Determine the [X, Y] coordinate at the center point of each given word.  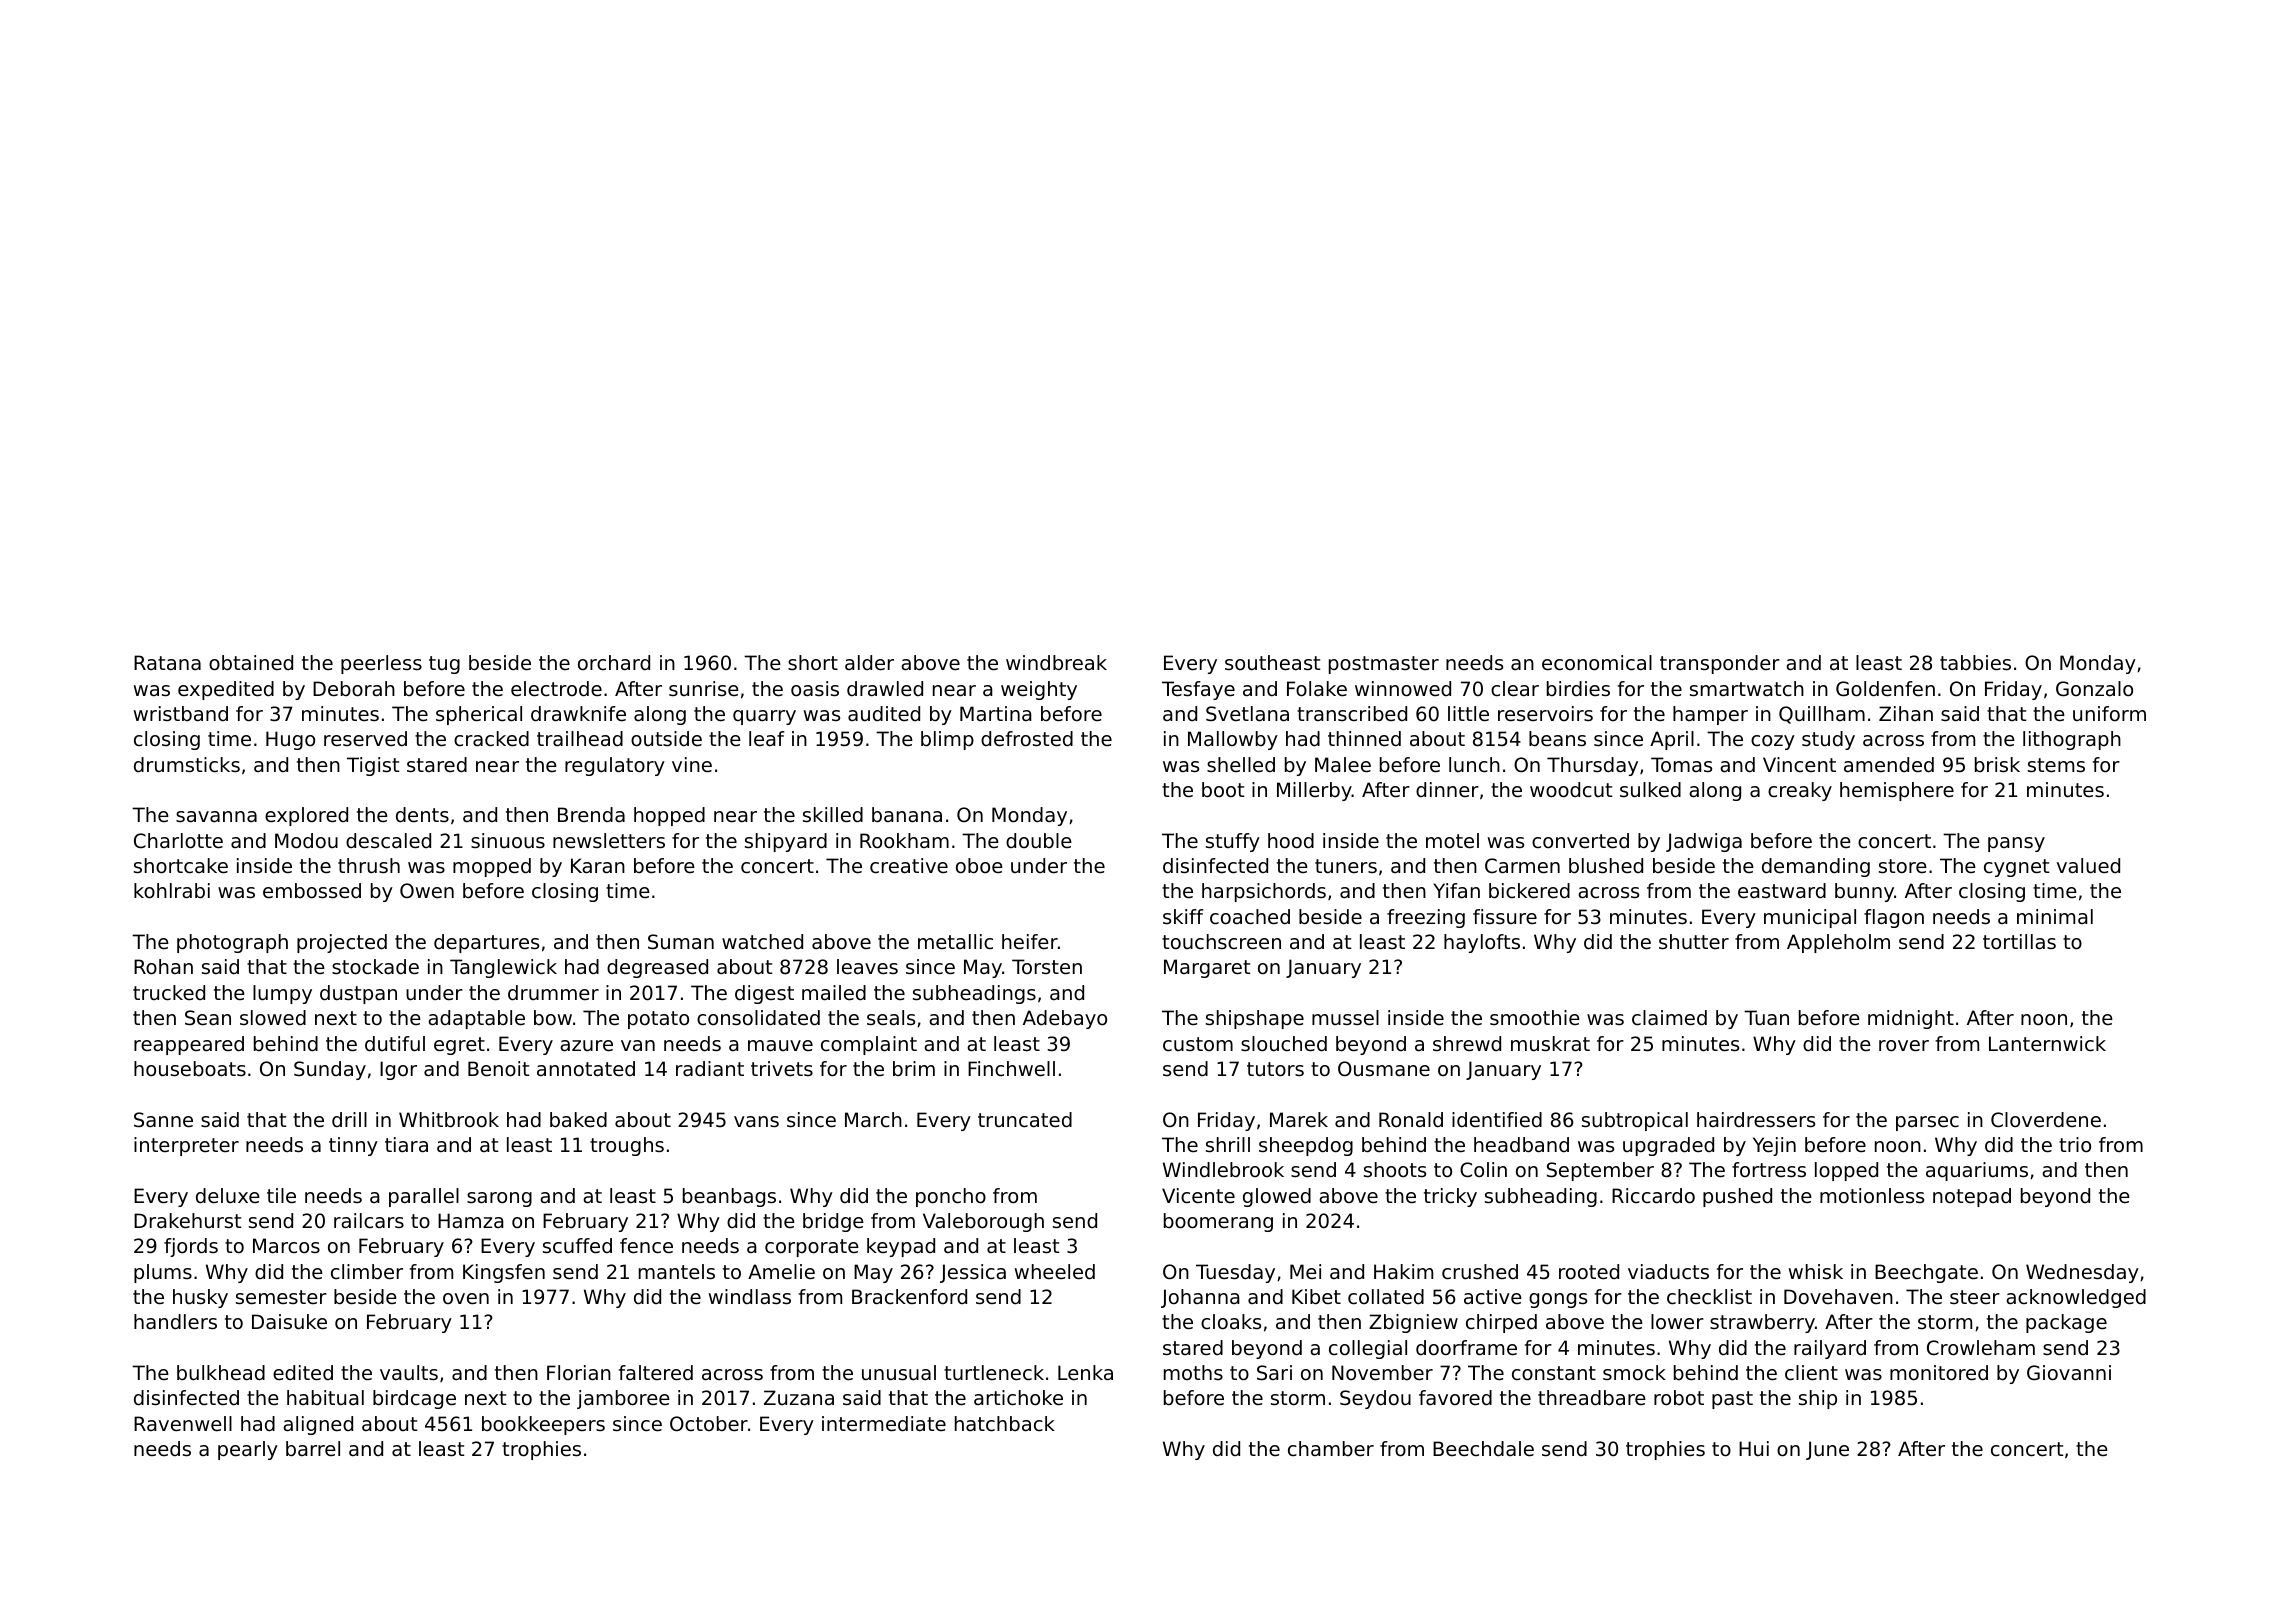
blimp [947, 740]
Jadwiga [1704, 842]
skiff [1183, 916]
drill [349, 1120]
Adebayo [1065, 1019]
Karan [598, 866]
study [1828, 740]
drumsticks [187, 765]
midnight [1911, 1019]
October [709, 1424]
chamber [1331, 1448]
